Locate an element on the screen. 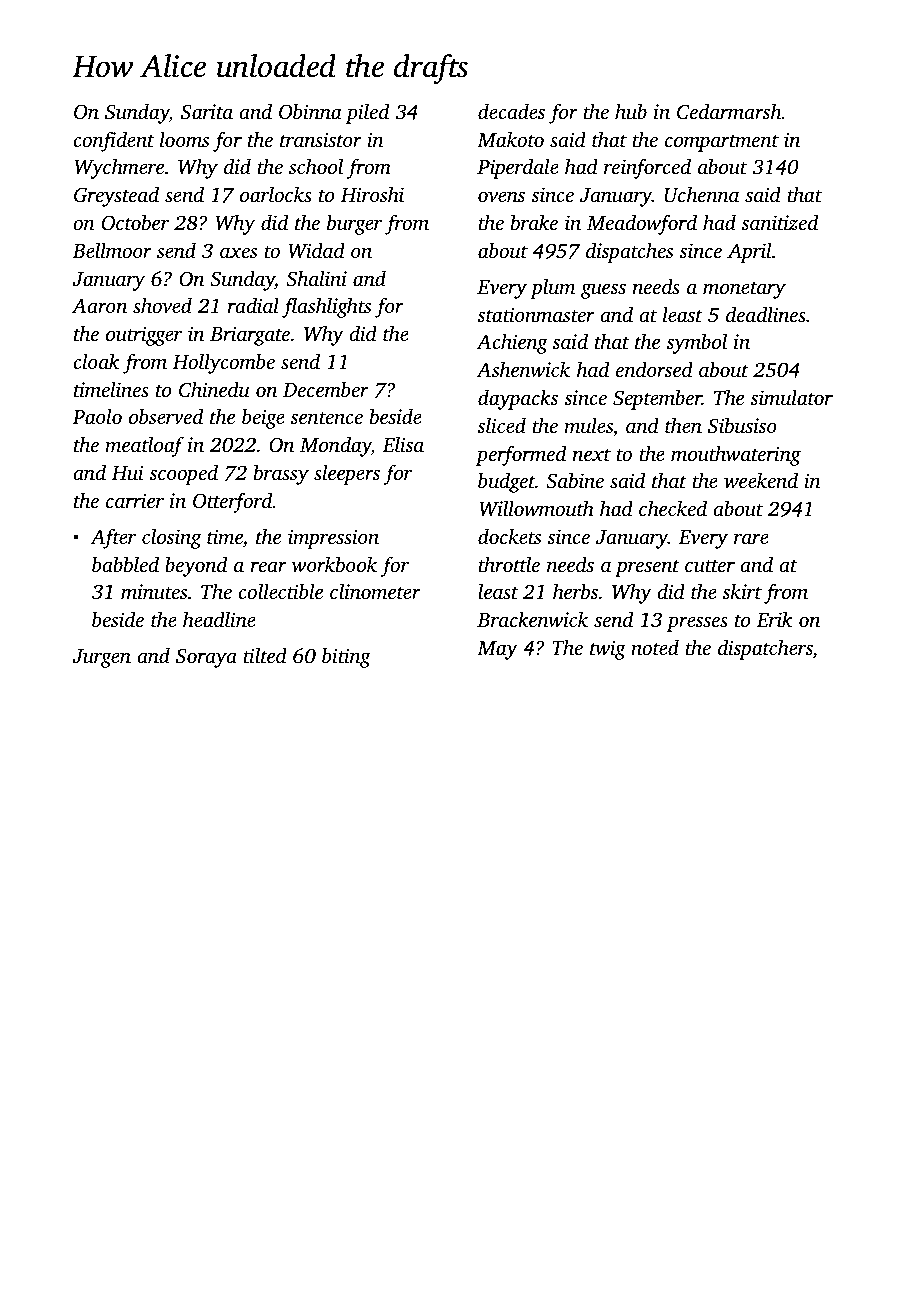 The image size is (908, 1316). decades is located at coordinates (511, 111).
